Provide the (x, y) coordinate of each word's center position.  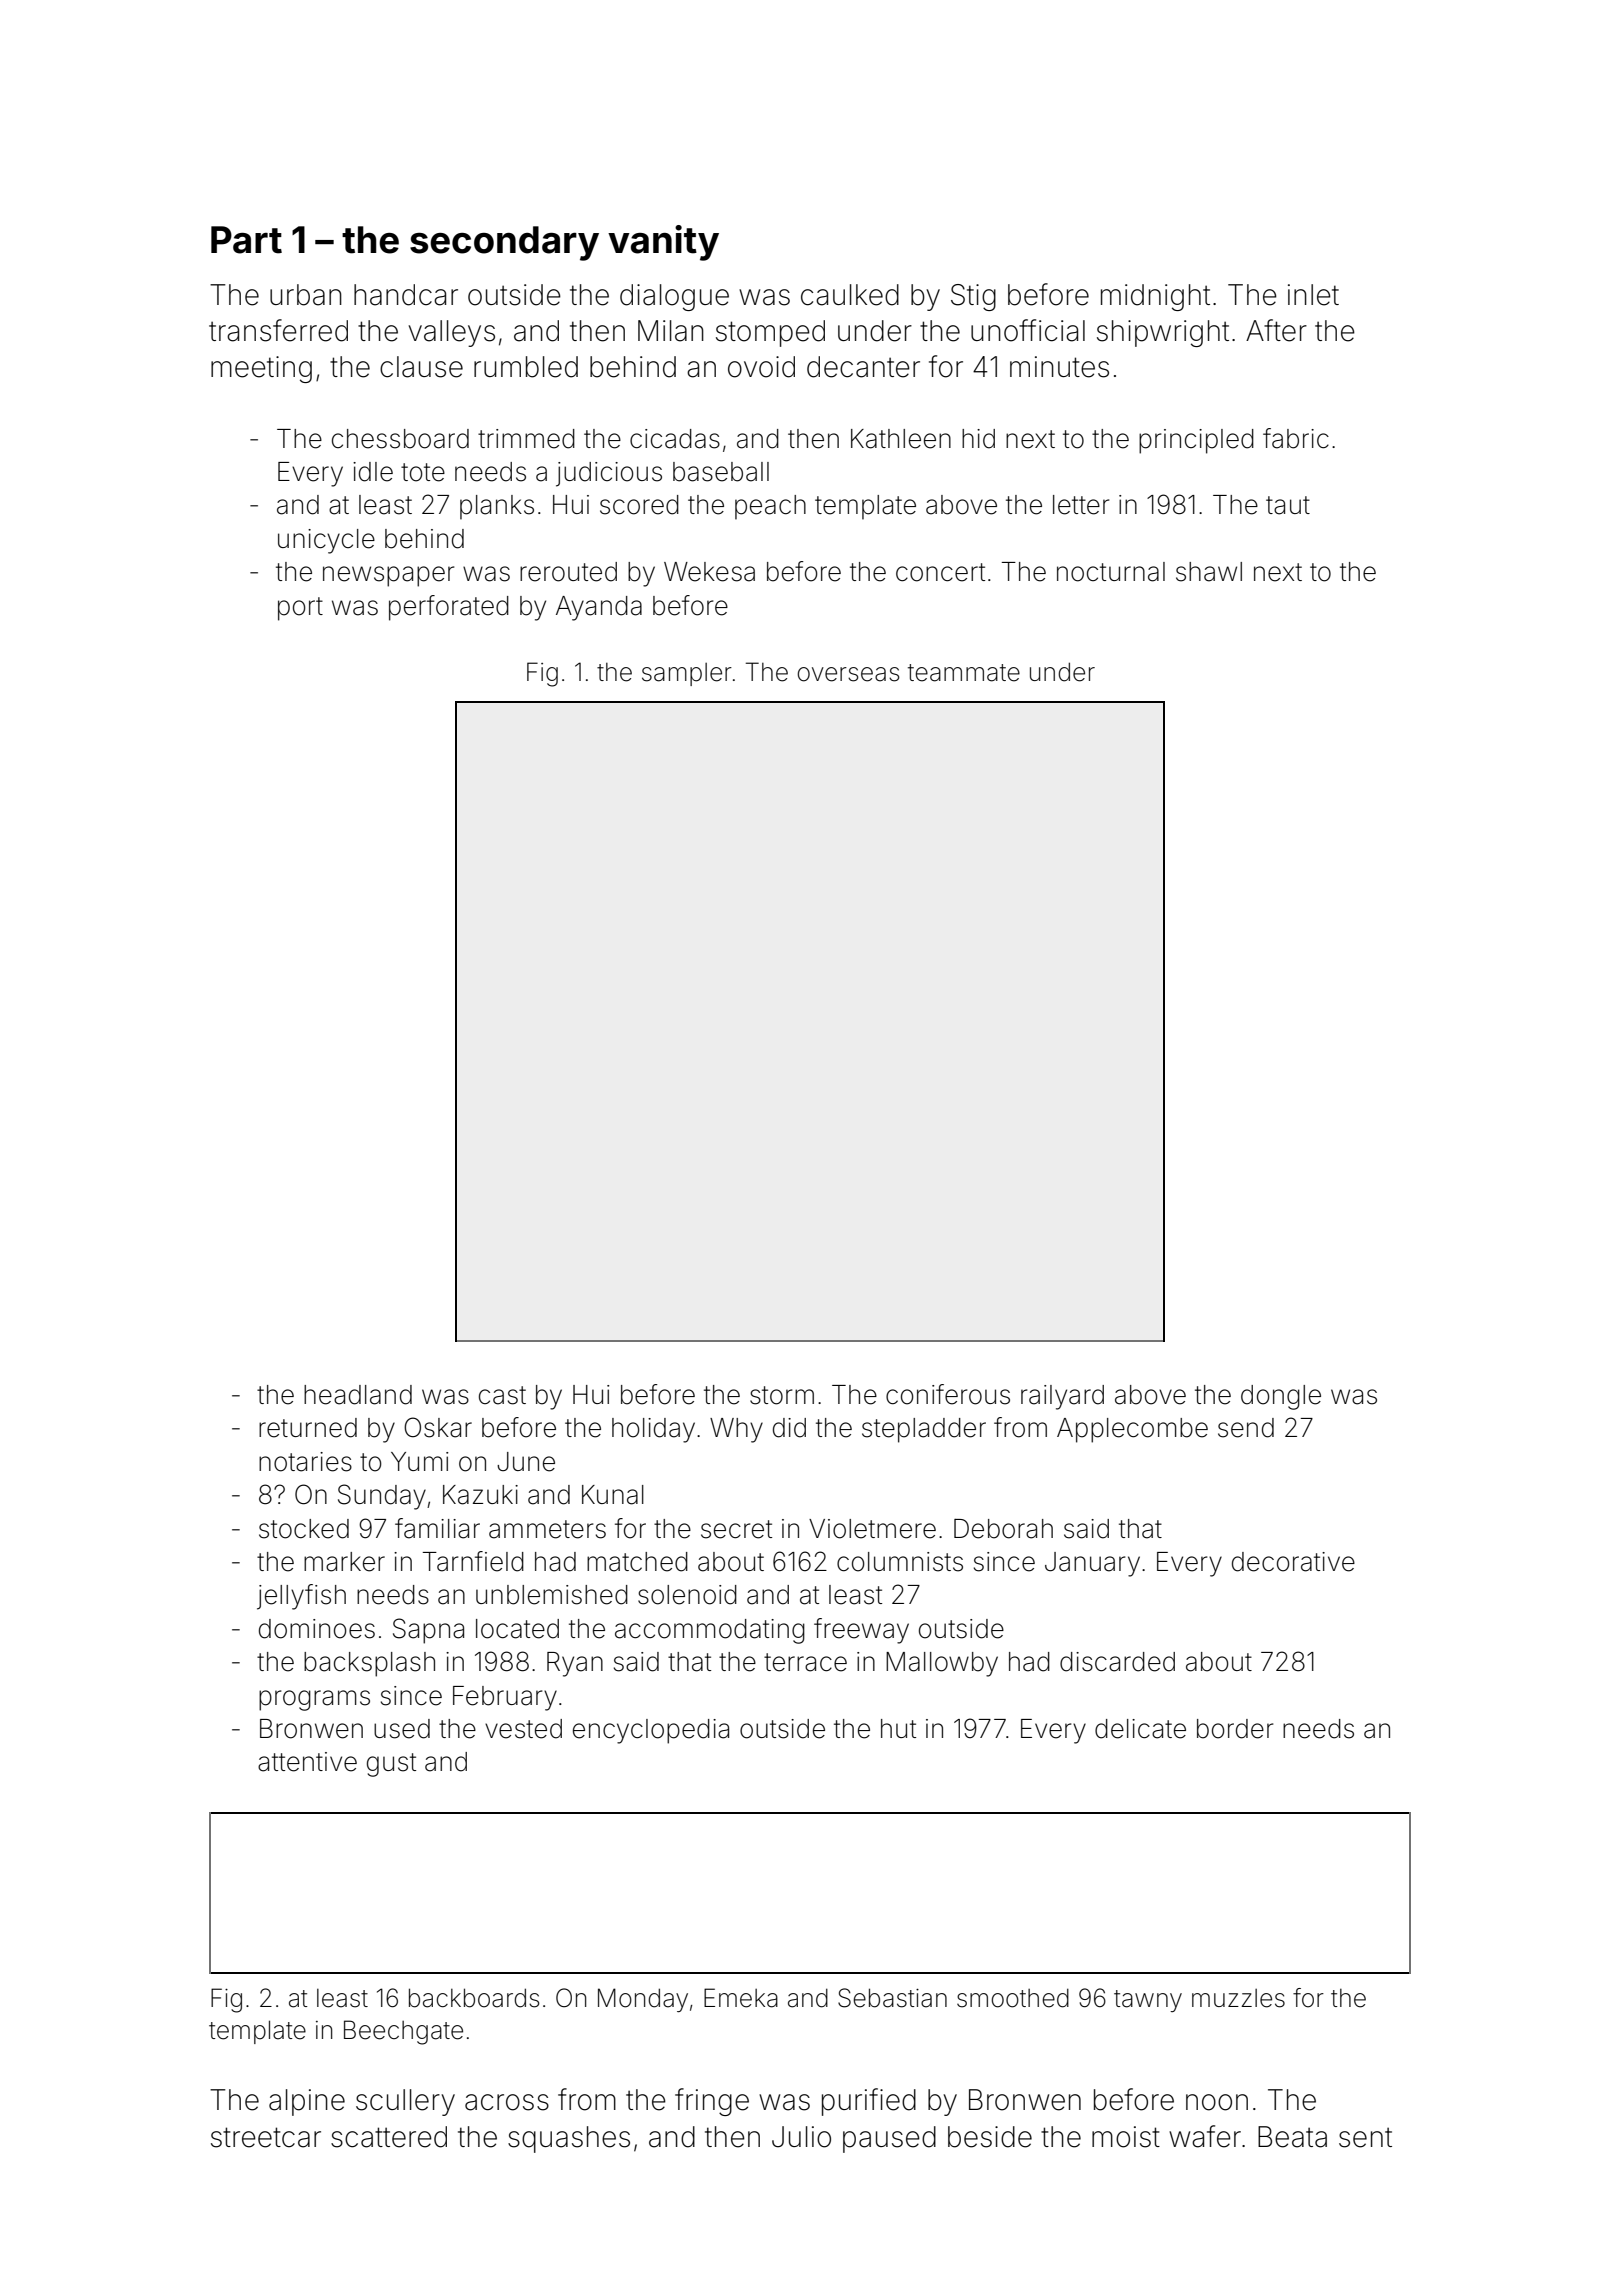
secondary (504, 243)
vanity (663, 243)
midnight (1155, 297)
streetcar (266, 2137)
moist (1126, 2137)
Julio (801, 2137)
